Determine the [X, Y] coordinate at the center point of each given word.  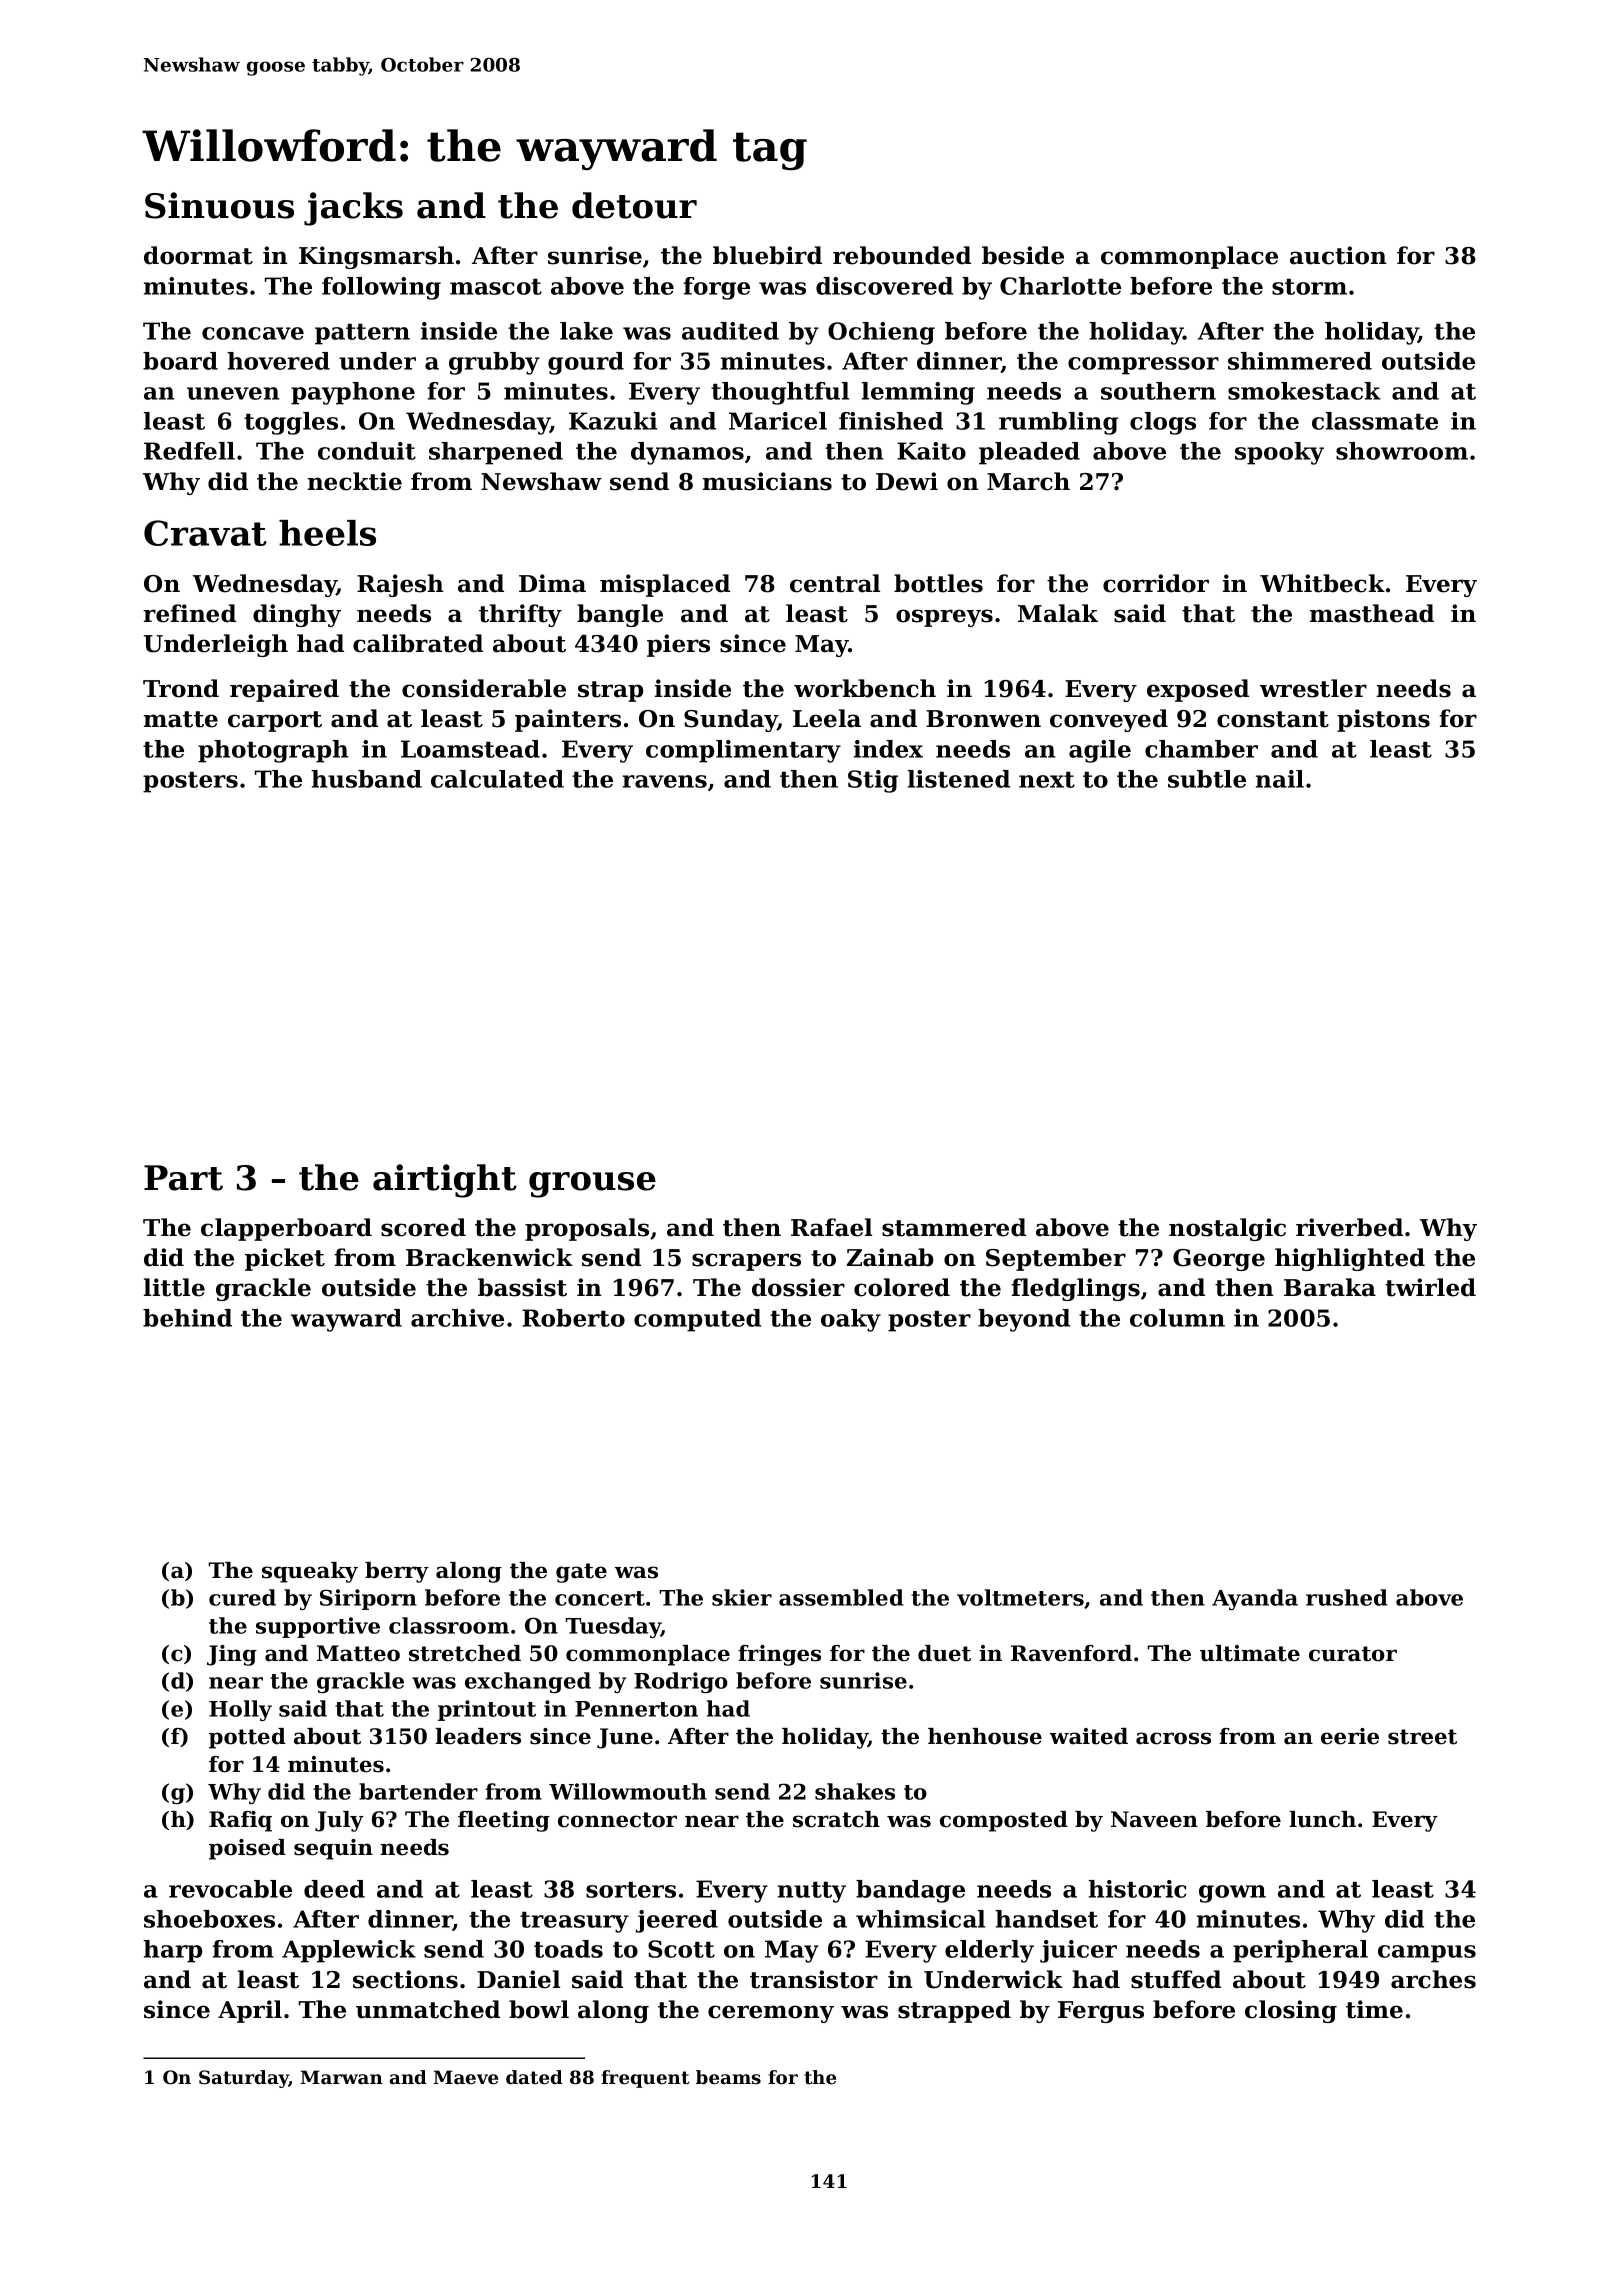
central [835, 583]
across [1173, 1738]
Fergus [1101, 2012]
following [381, 288]
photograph [273, 751]
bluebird [767, 255]
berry [397, 1572]
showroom [1402, 451]
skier [742, 1597]
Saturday [244, 2079]
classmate [1375, 421]
